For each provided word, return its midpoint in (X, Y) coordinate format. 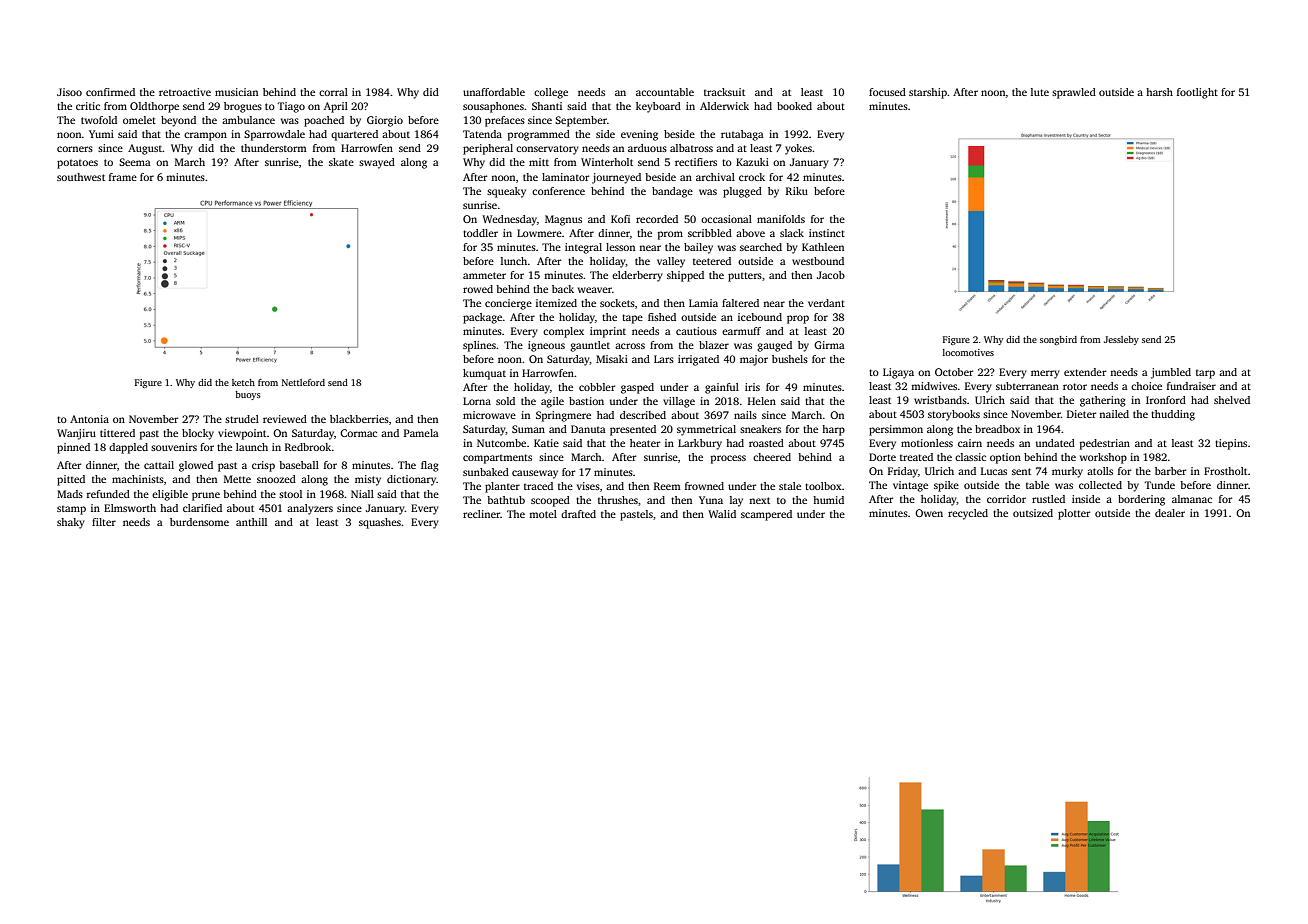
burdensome (199, 522)
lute (1040, 92)
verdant (826, 303)
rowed (478, 289)
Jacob (831, 275)
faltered (740, 303)
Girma (829, 345)
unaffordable (494, 92)
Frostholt (1225, 471)
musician (236, 92)
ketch (243, 382)
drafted (578, 514)
